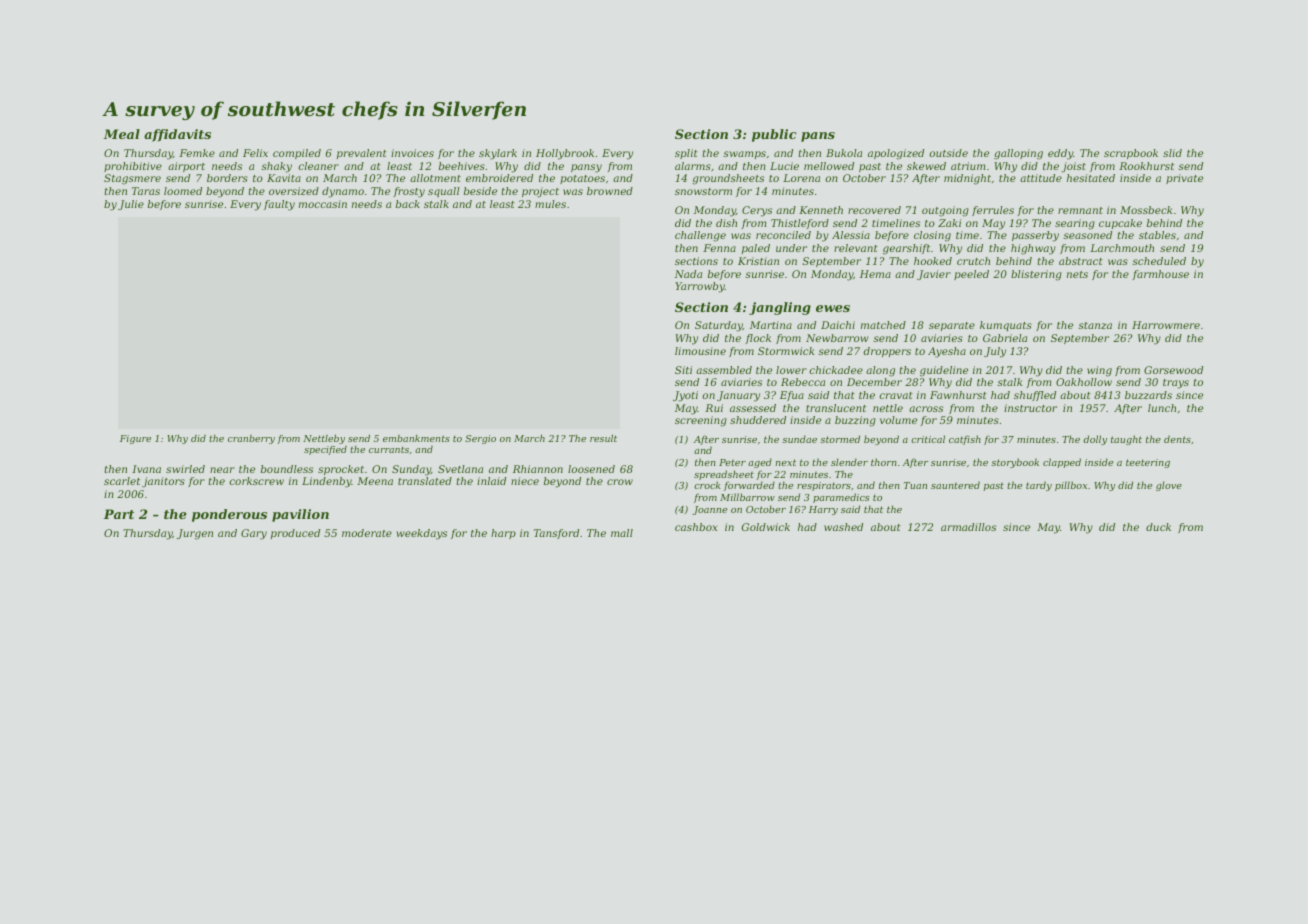  Describe the element at coordinates (556, 534) in the image. I see `Tansford` at that location.
